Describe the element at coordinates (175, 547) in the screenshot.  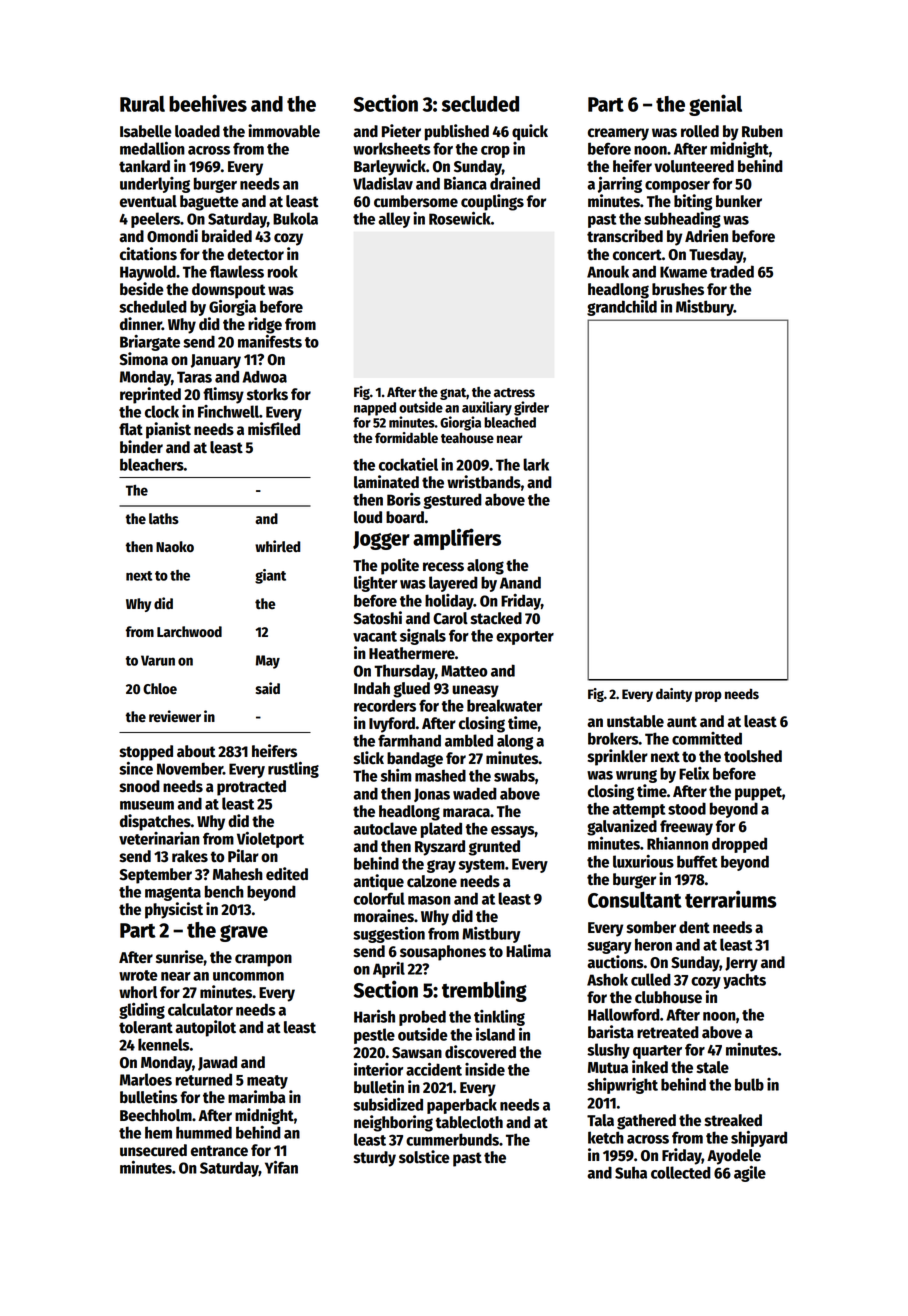
I see `Naoko` at that location.
